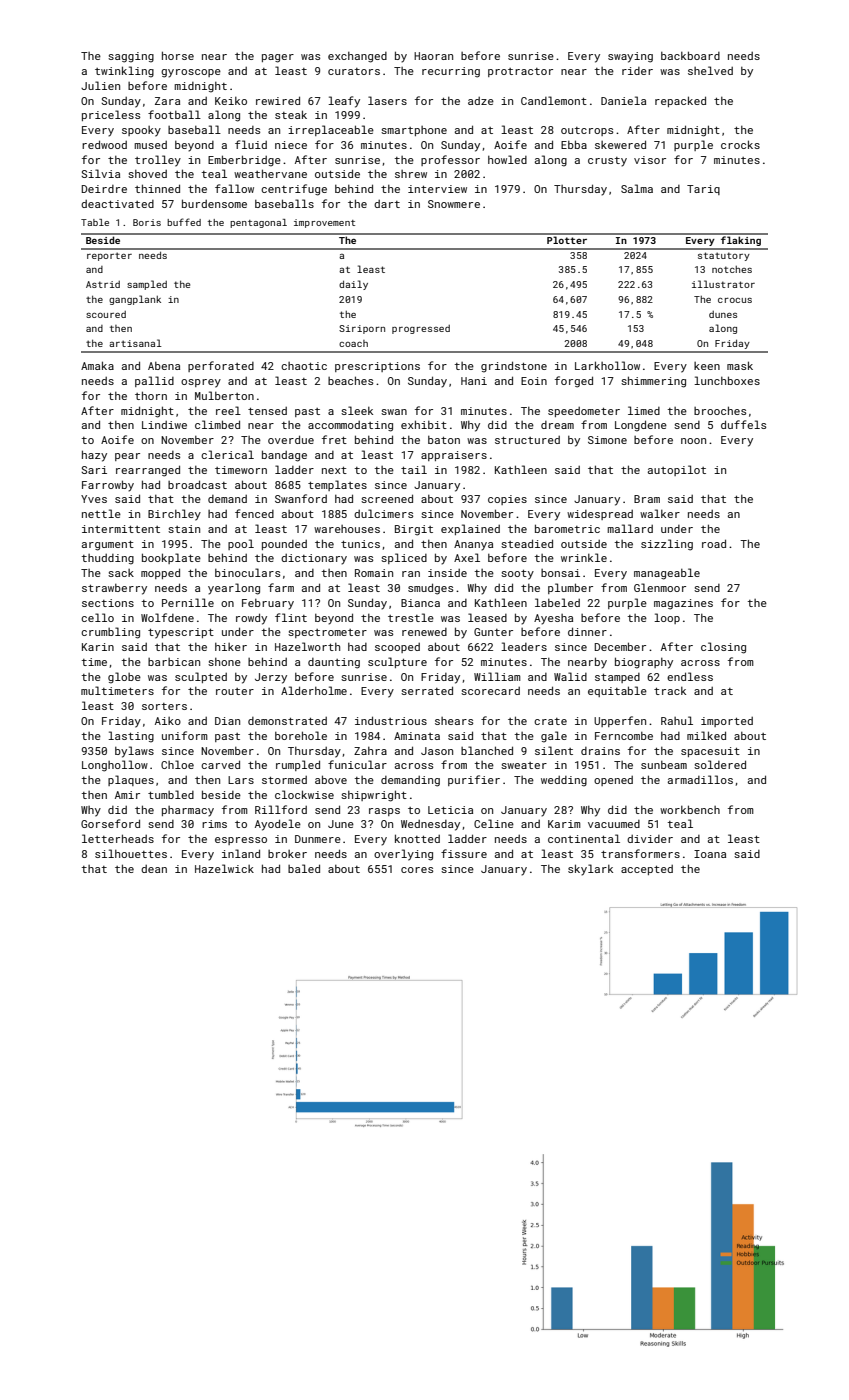  What do you see at coordinates (387, 204) in the screenshot?
I see `dart` at bounding box center [387, 204].
